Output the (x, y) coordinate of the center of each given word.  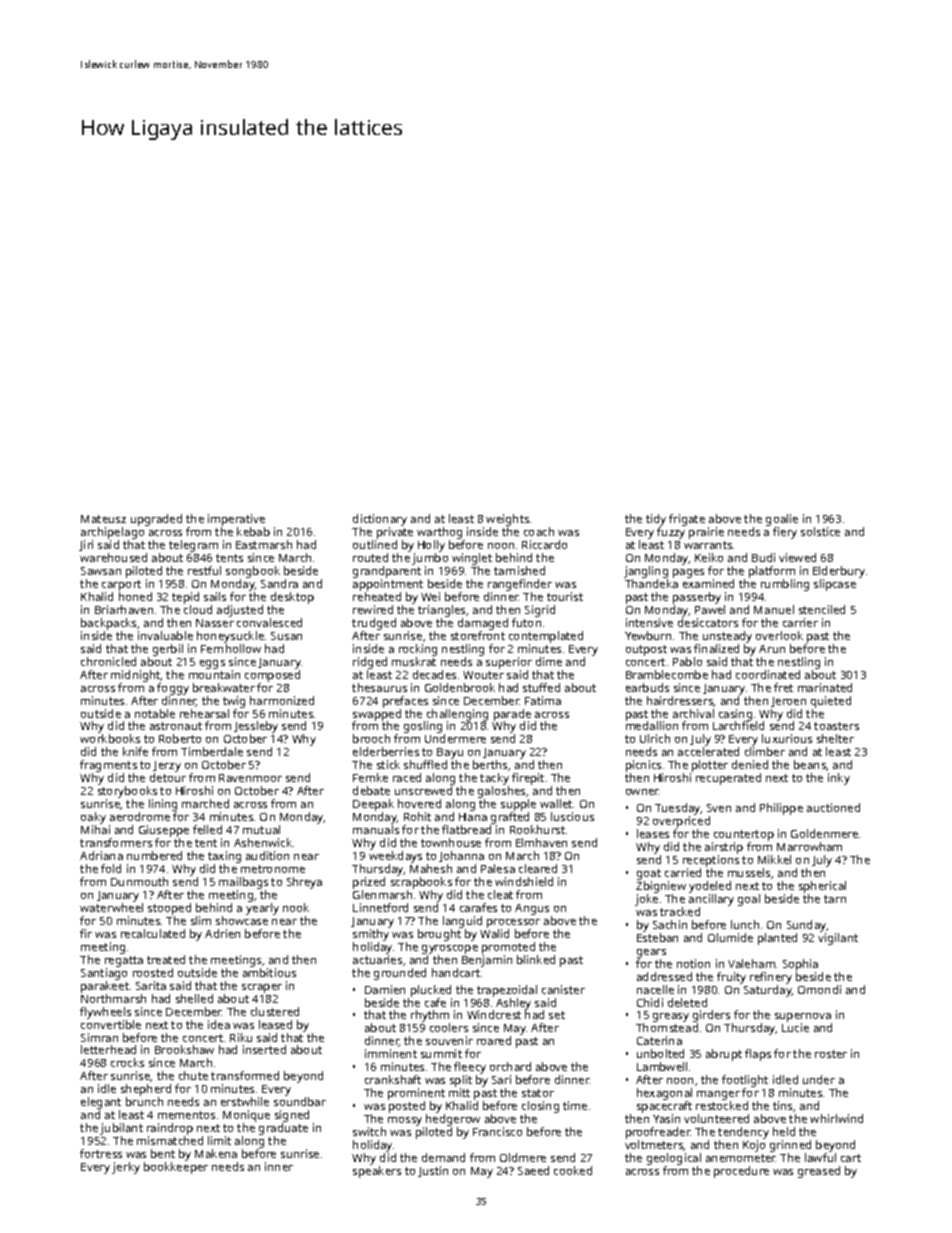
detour (168, 777)
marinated (825, 687)
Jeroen (788, 702)
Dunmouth (139, 881)
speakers (377, 1172)
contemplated (546, 637)
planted (777, 939)
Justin (433, 1171)
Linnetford (380, 907)
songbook (253, 572)
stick (388, 764)
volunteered (716, 1118)
